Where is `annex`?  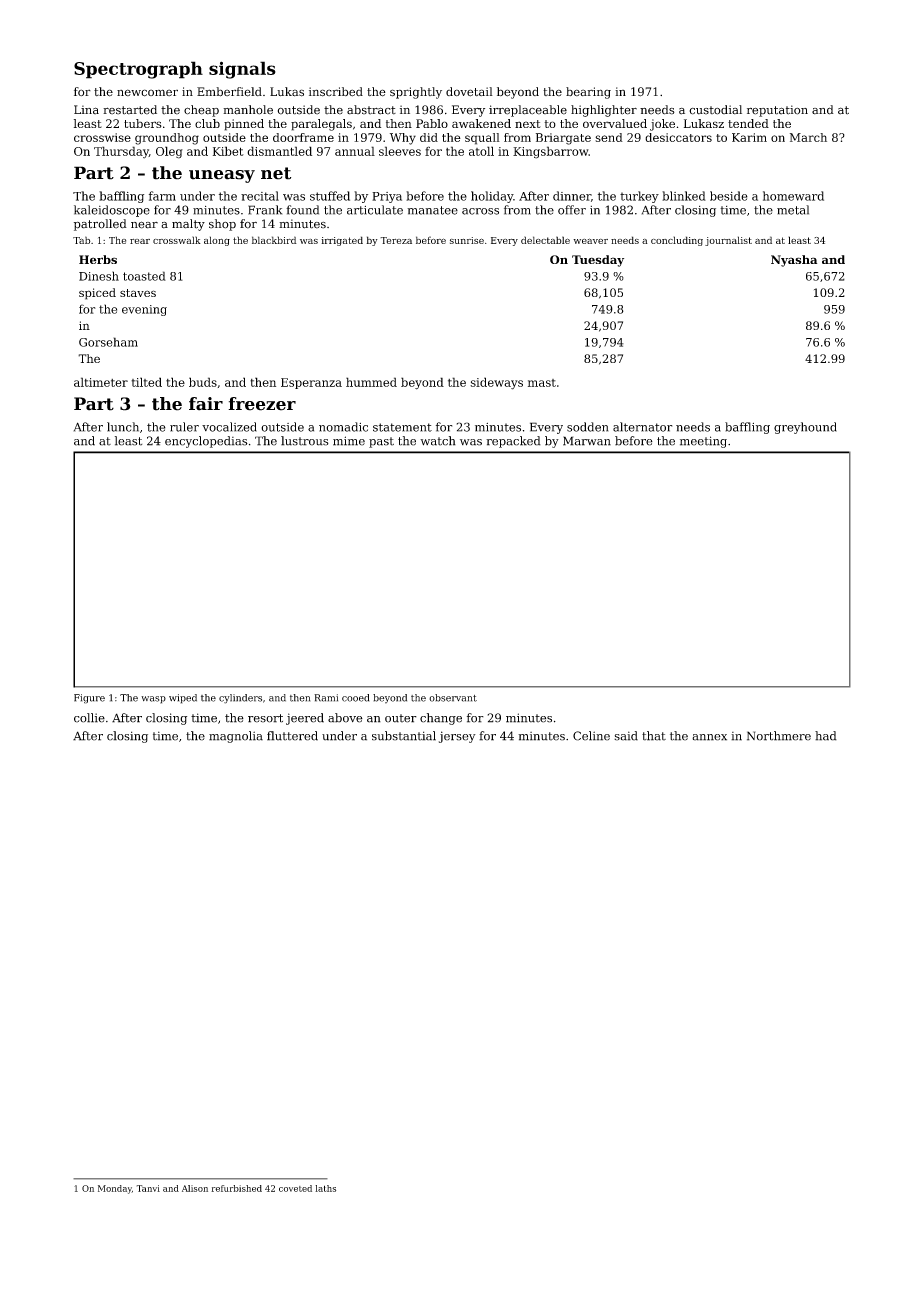 annex is located at coordinates (709, 737).
